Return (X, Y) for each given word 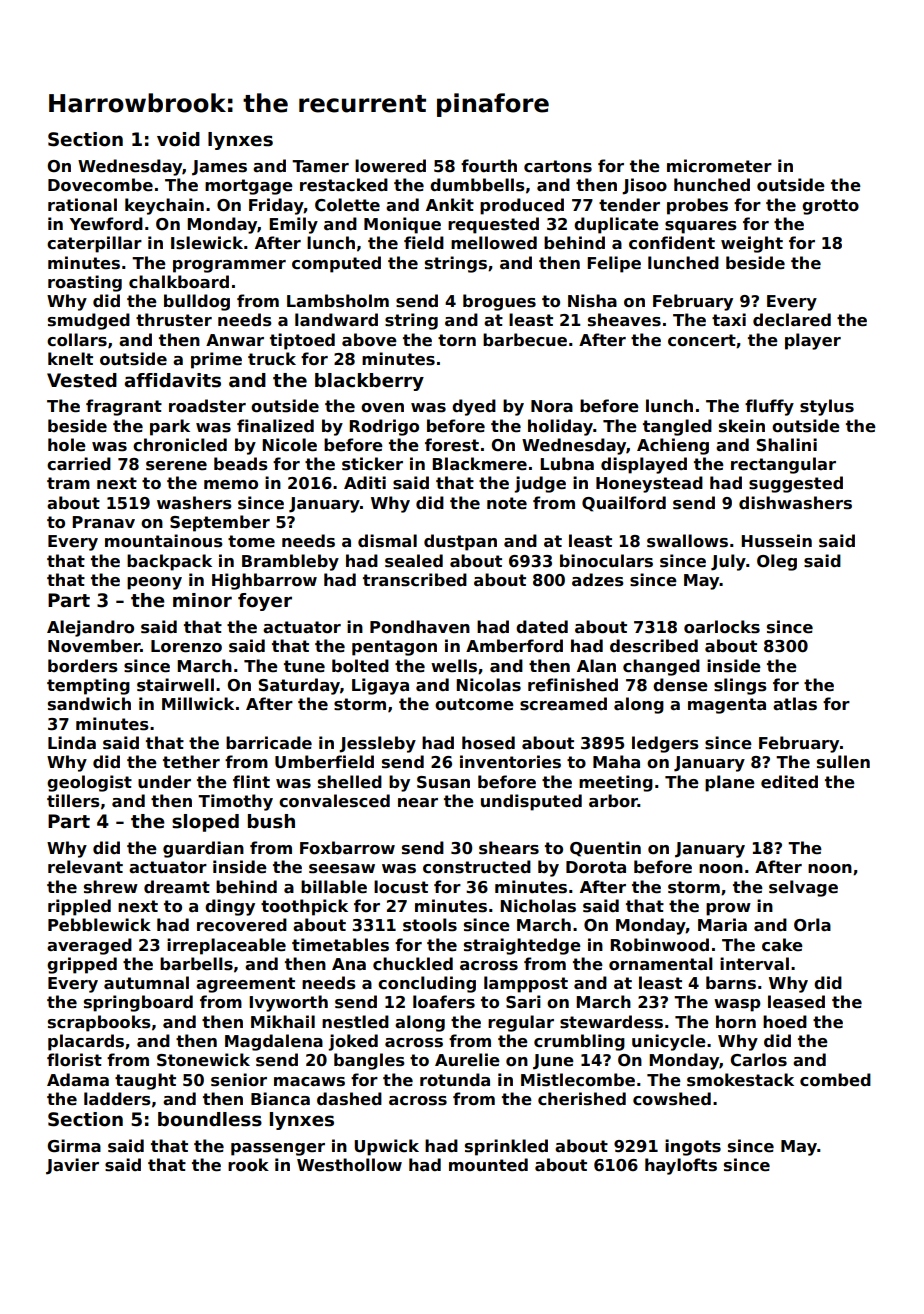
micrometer (719, 166)
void (178, 139)
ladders (117, 1099)
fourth (489, 165)
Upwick (386, 1147)
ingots (693, 1147)
